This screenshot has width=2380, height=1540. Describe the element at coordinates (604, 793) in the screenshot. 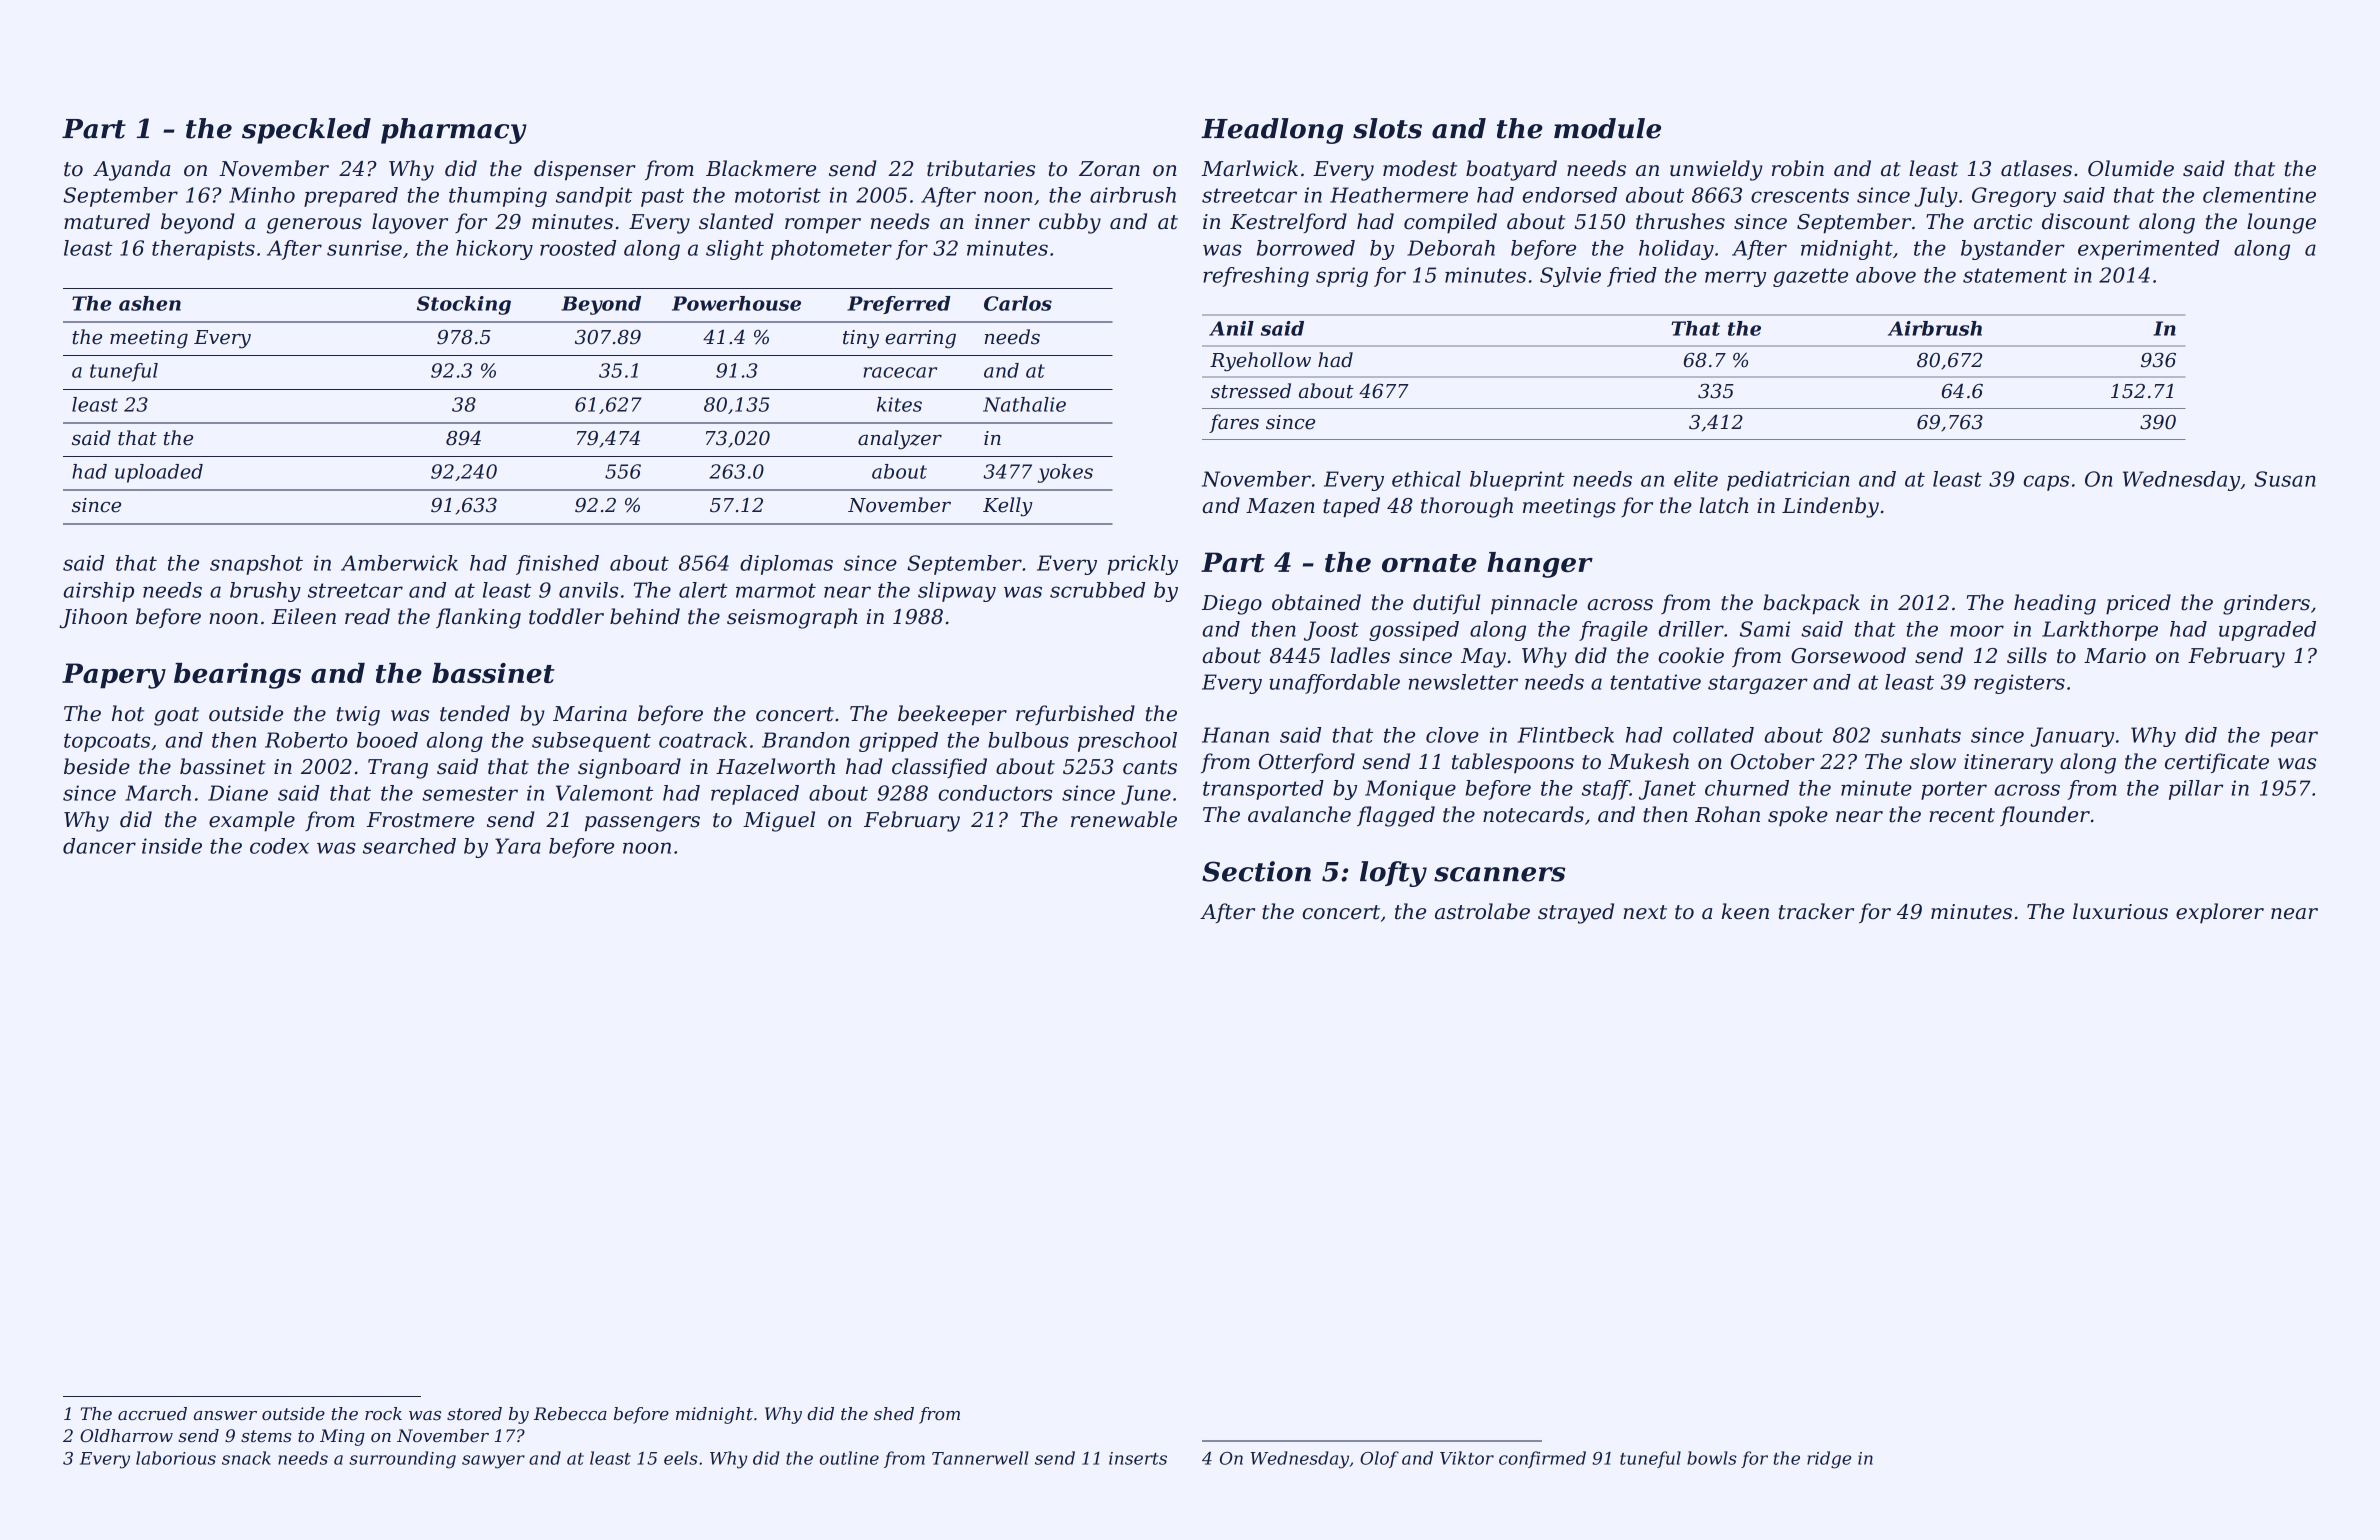

I see `Valemont` at that location.
